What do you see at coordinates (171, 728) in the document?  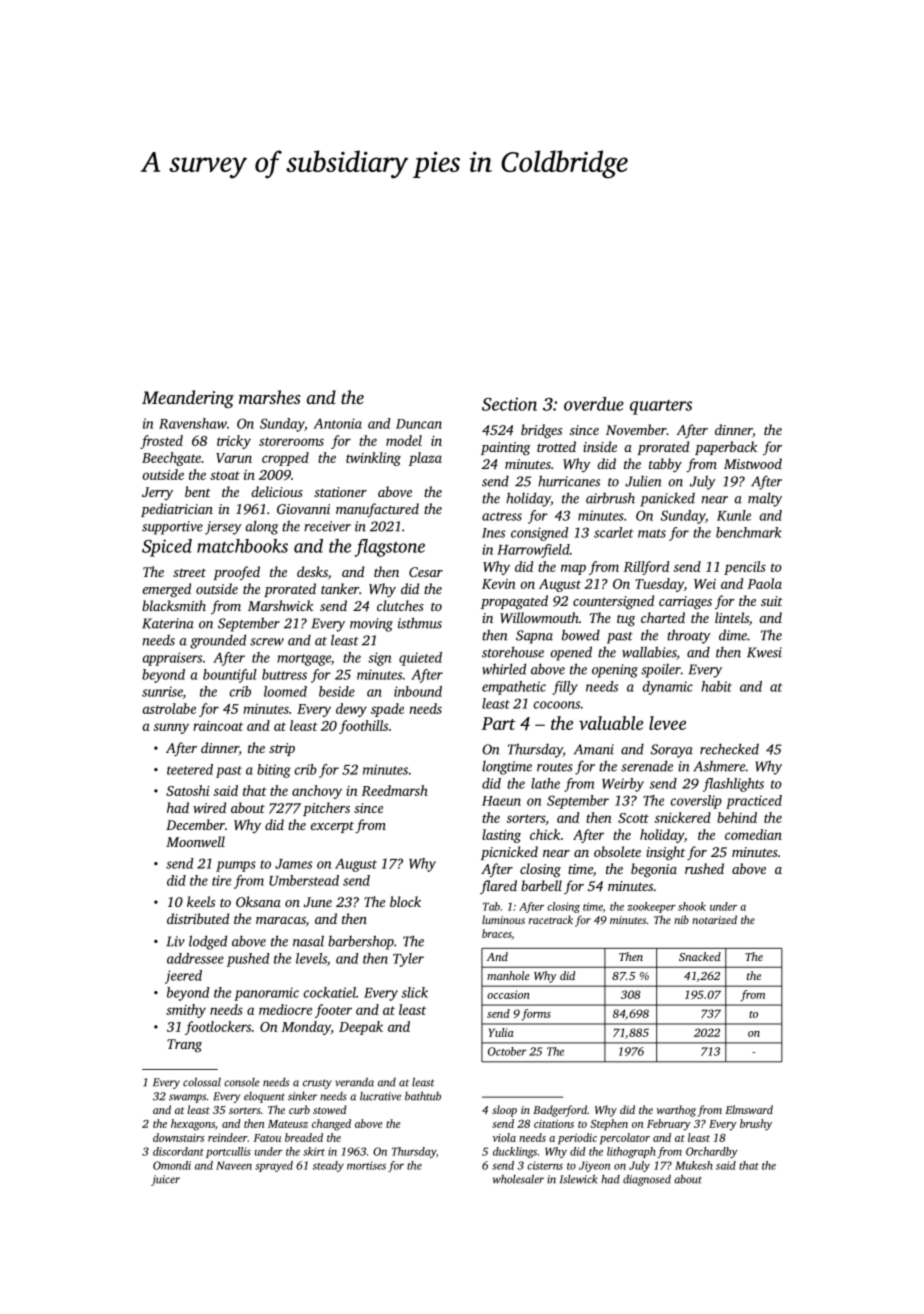 I see `sunny` at bounding box center [171, 728].
